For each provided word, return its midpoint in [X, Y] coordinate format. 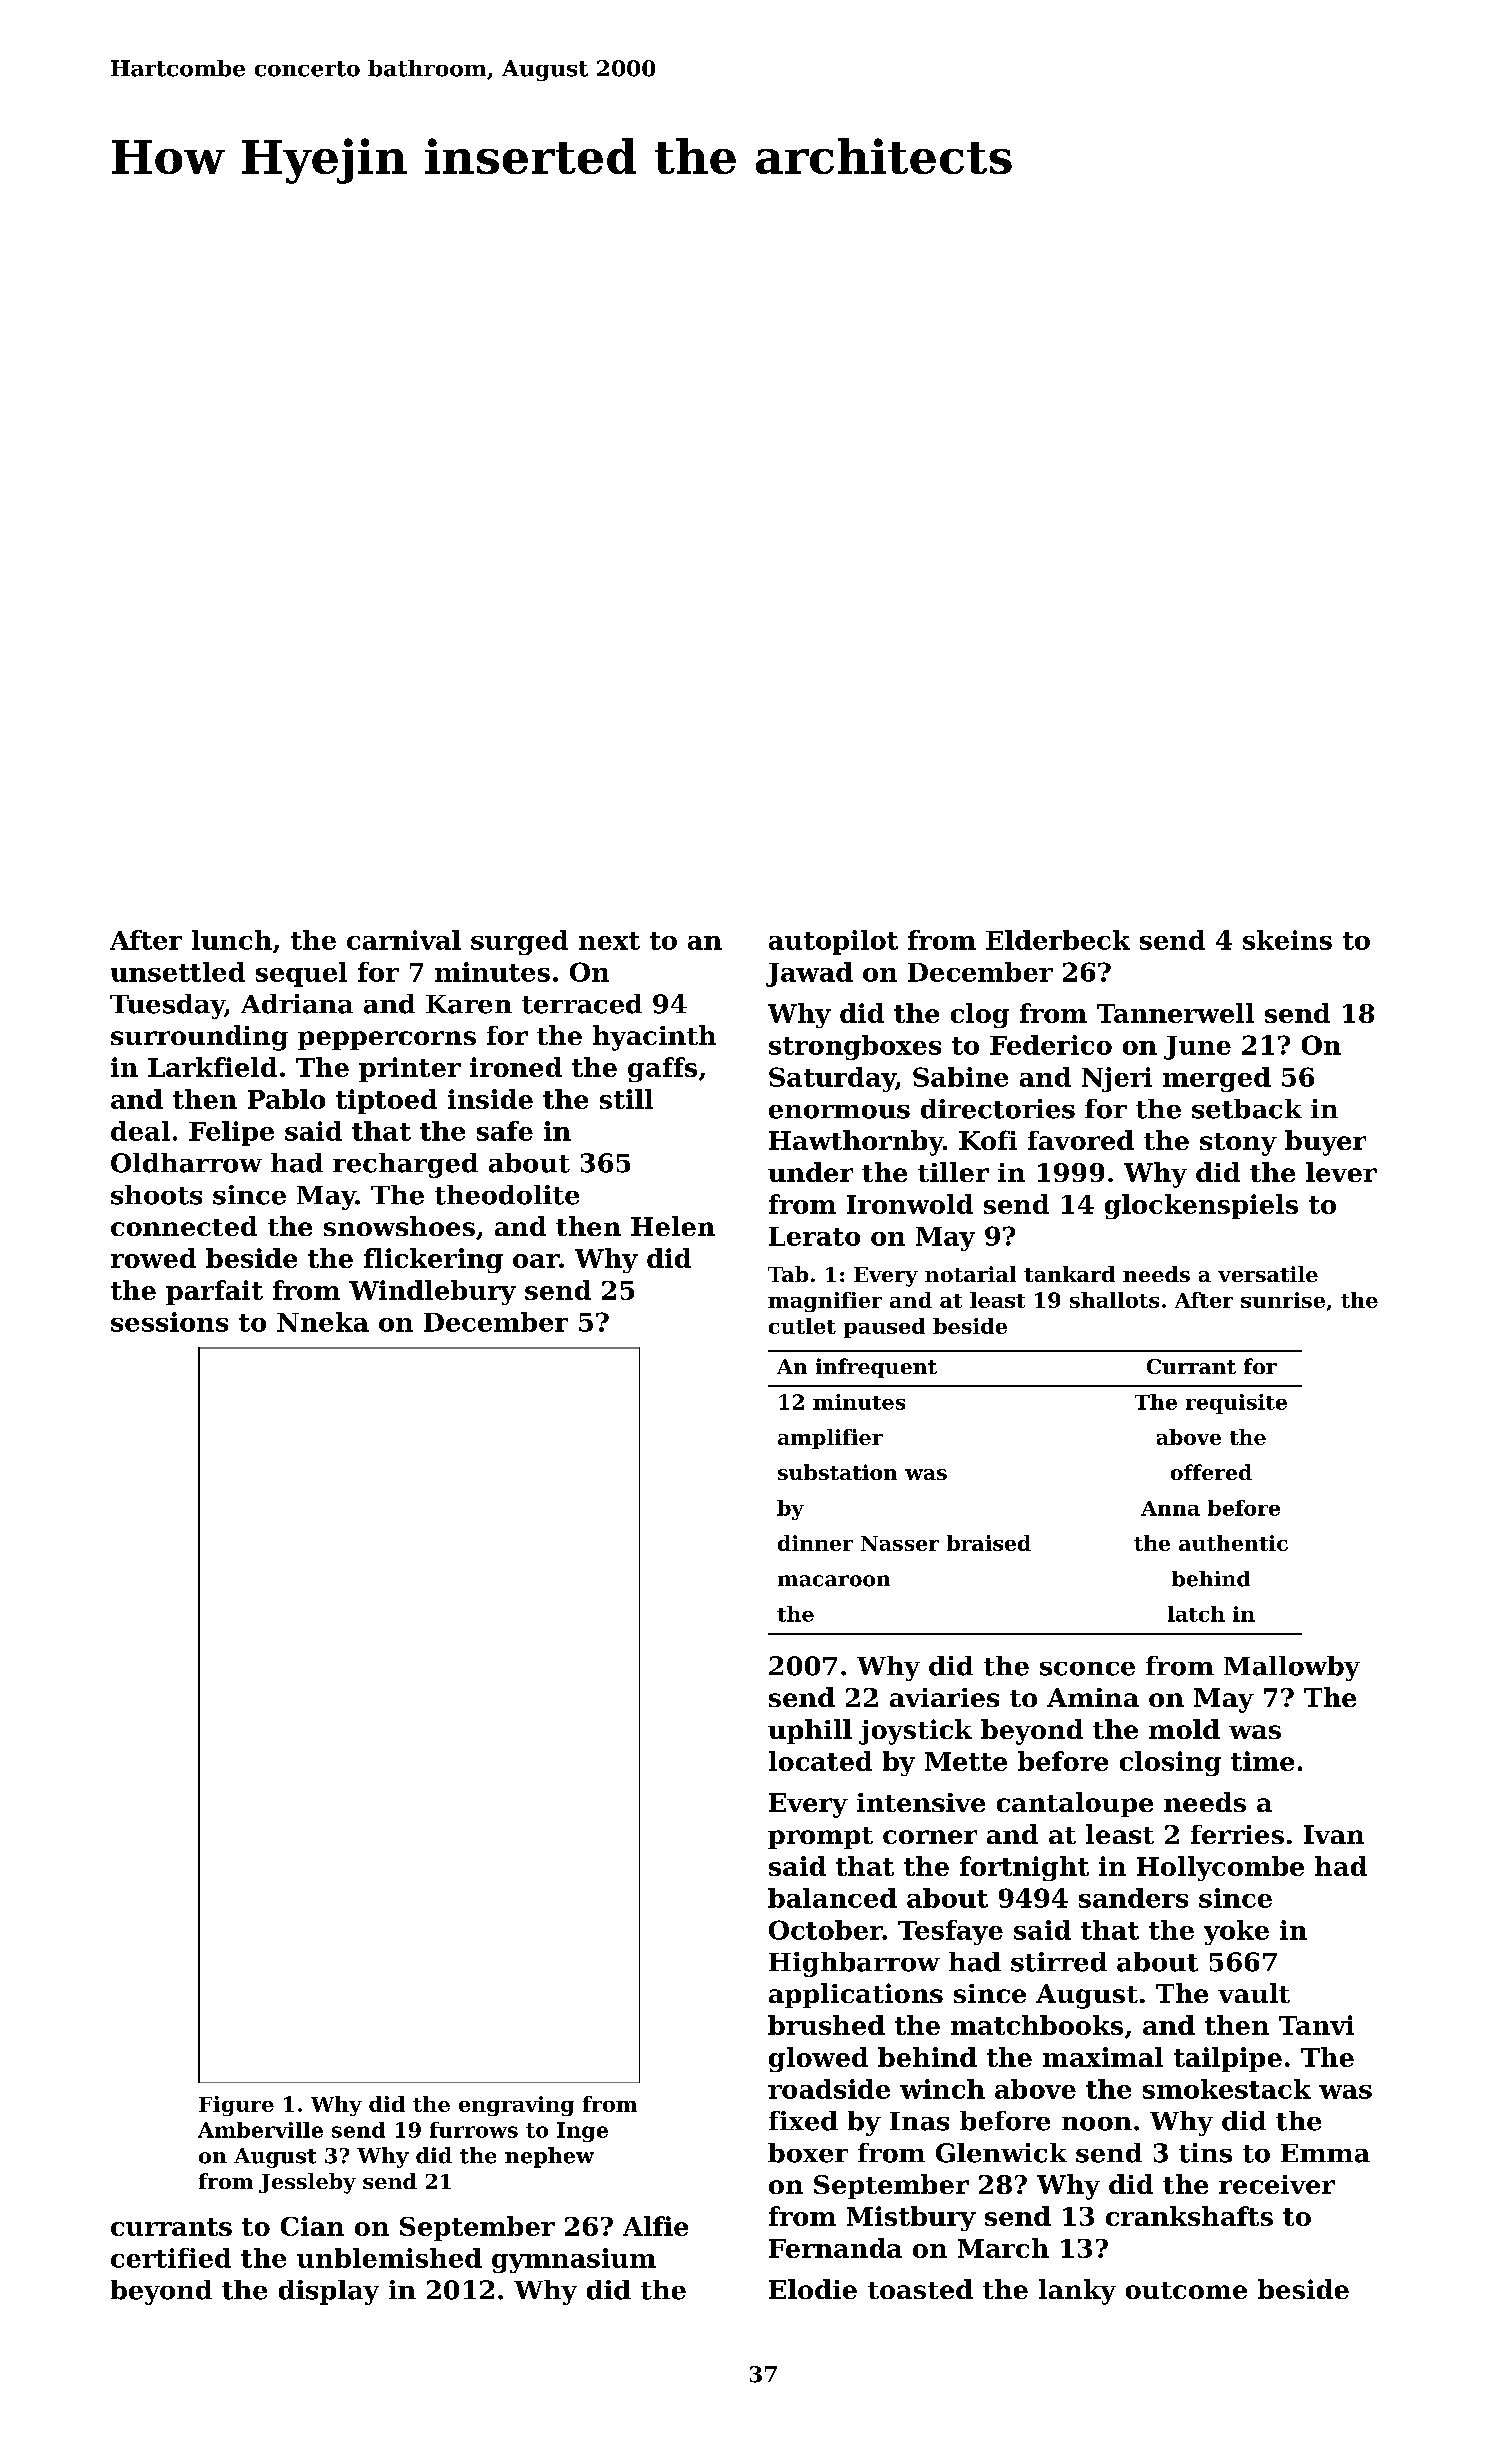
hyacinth [654, 1038]
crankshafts [1189, 2216]
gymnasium [574, 2260]
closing [1170, 1763]
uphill [810, 1731]
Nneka [323, 1322]
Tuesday [167, 1006]
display [329, 2292]
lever [1341, 1172]
